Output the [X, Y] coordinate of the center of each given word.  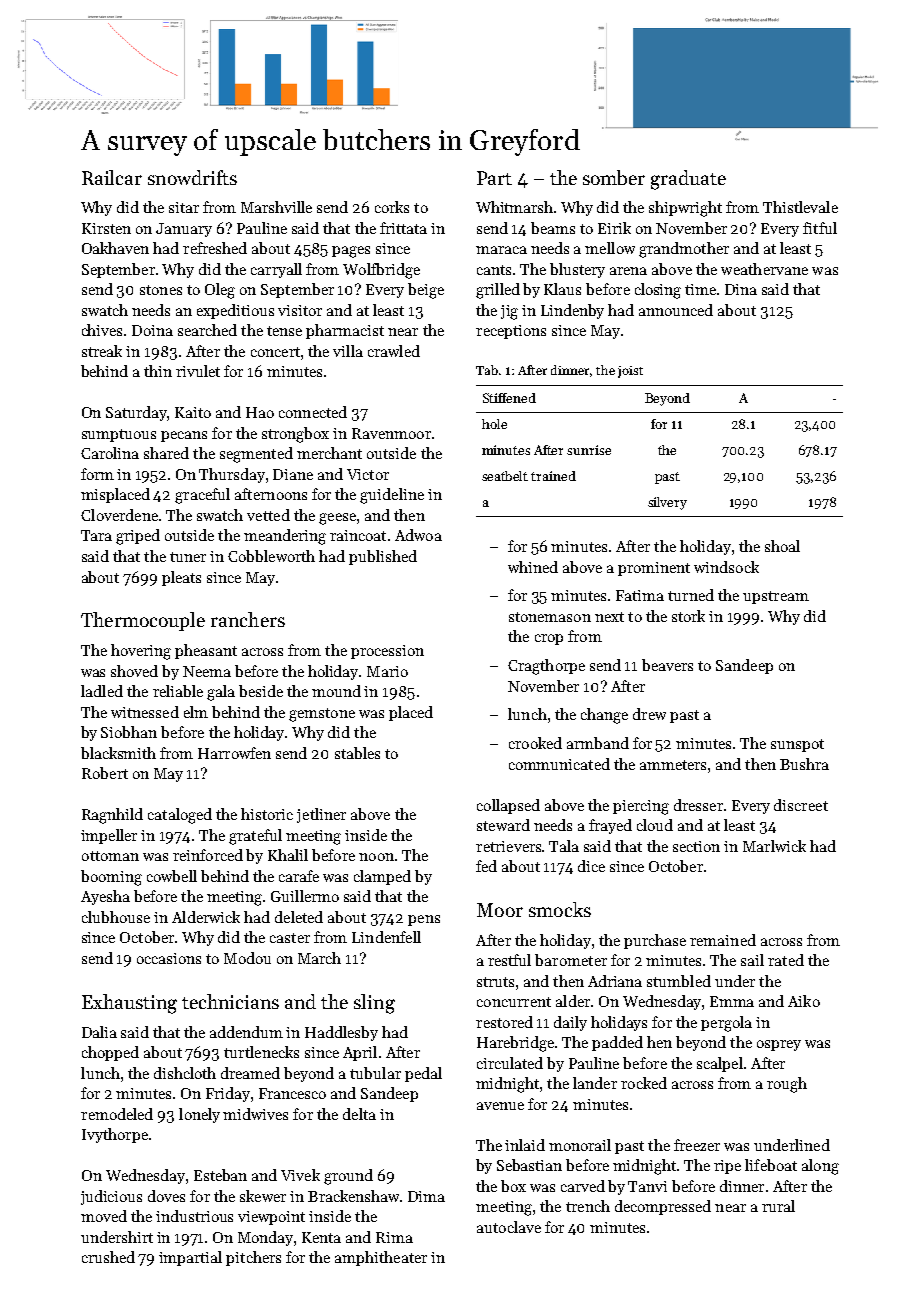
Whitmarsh [514, 207]
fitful [820, 228]
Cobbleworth [271, 556]
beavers [667, 665]
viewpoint [271, 1218]
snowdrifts [192, 177]
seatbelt [505, 476]
